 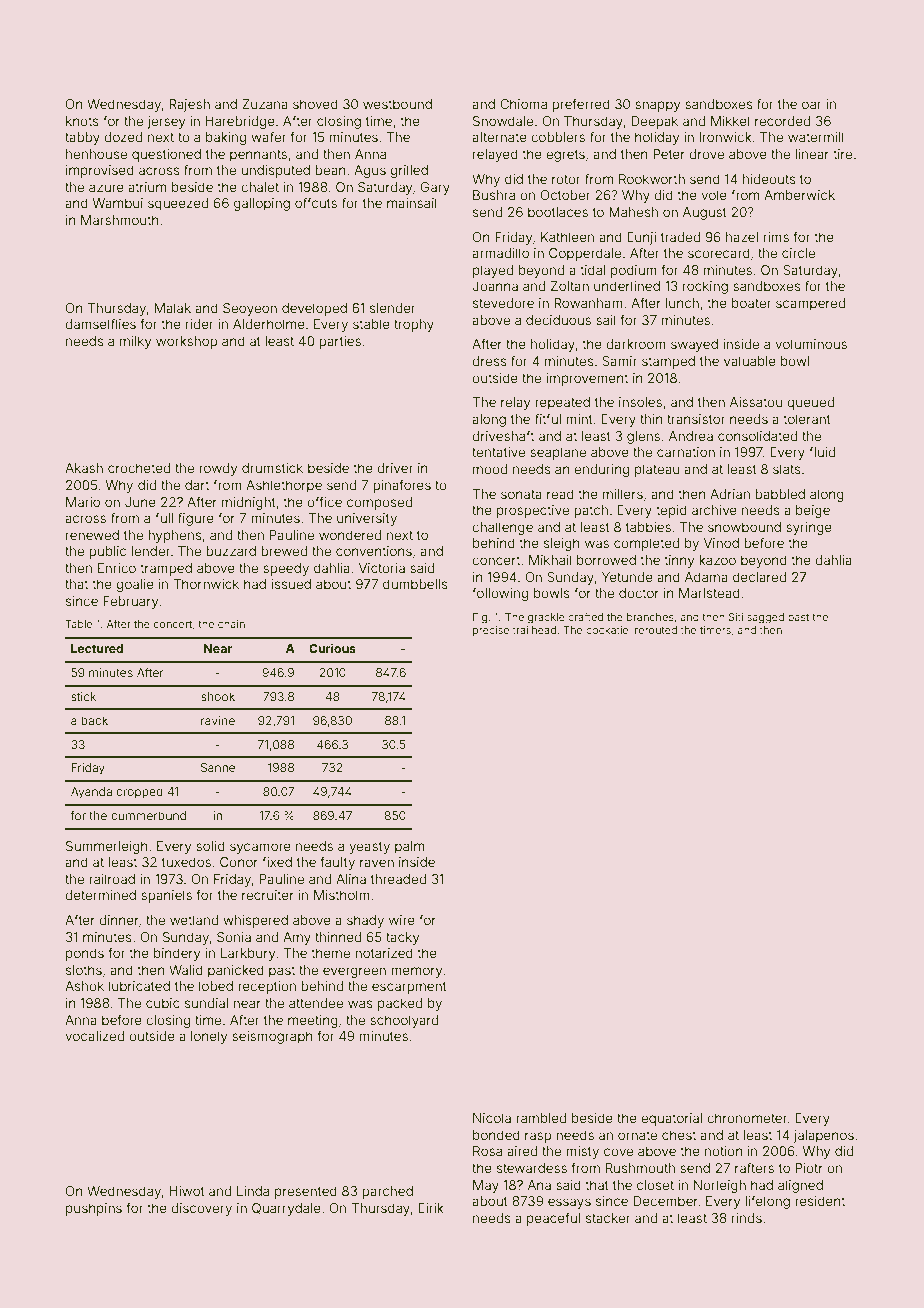 What do you see at coordinates (249, 503) in the screenshot?
I see `midnight` at bounding box center [249, 503].
